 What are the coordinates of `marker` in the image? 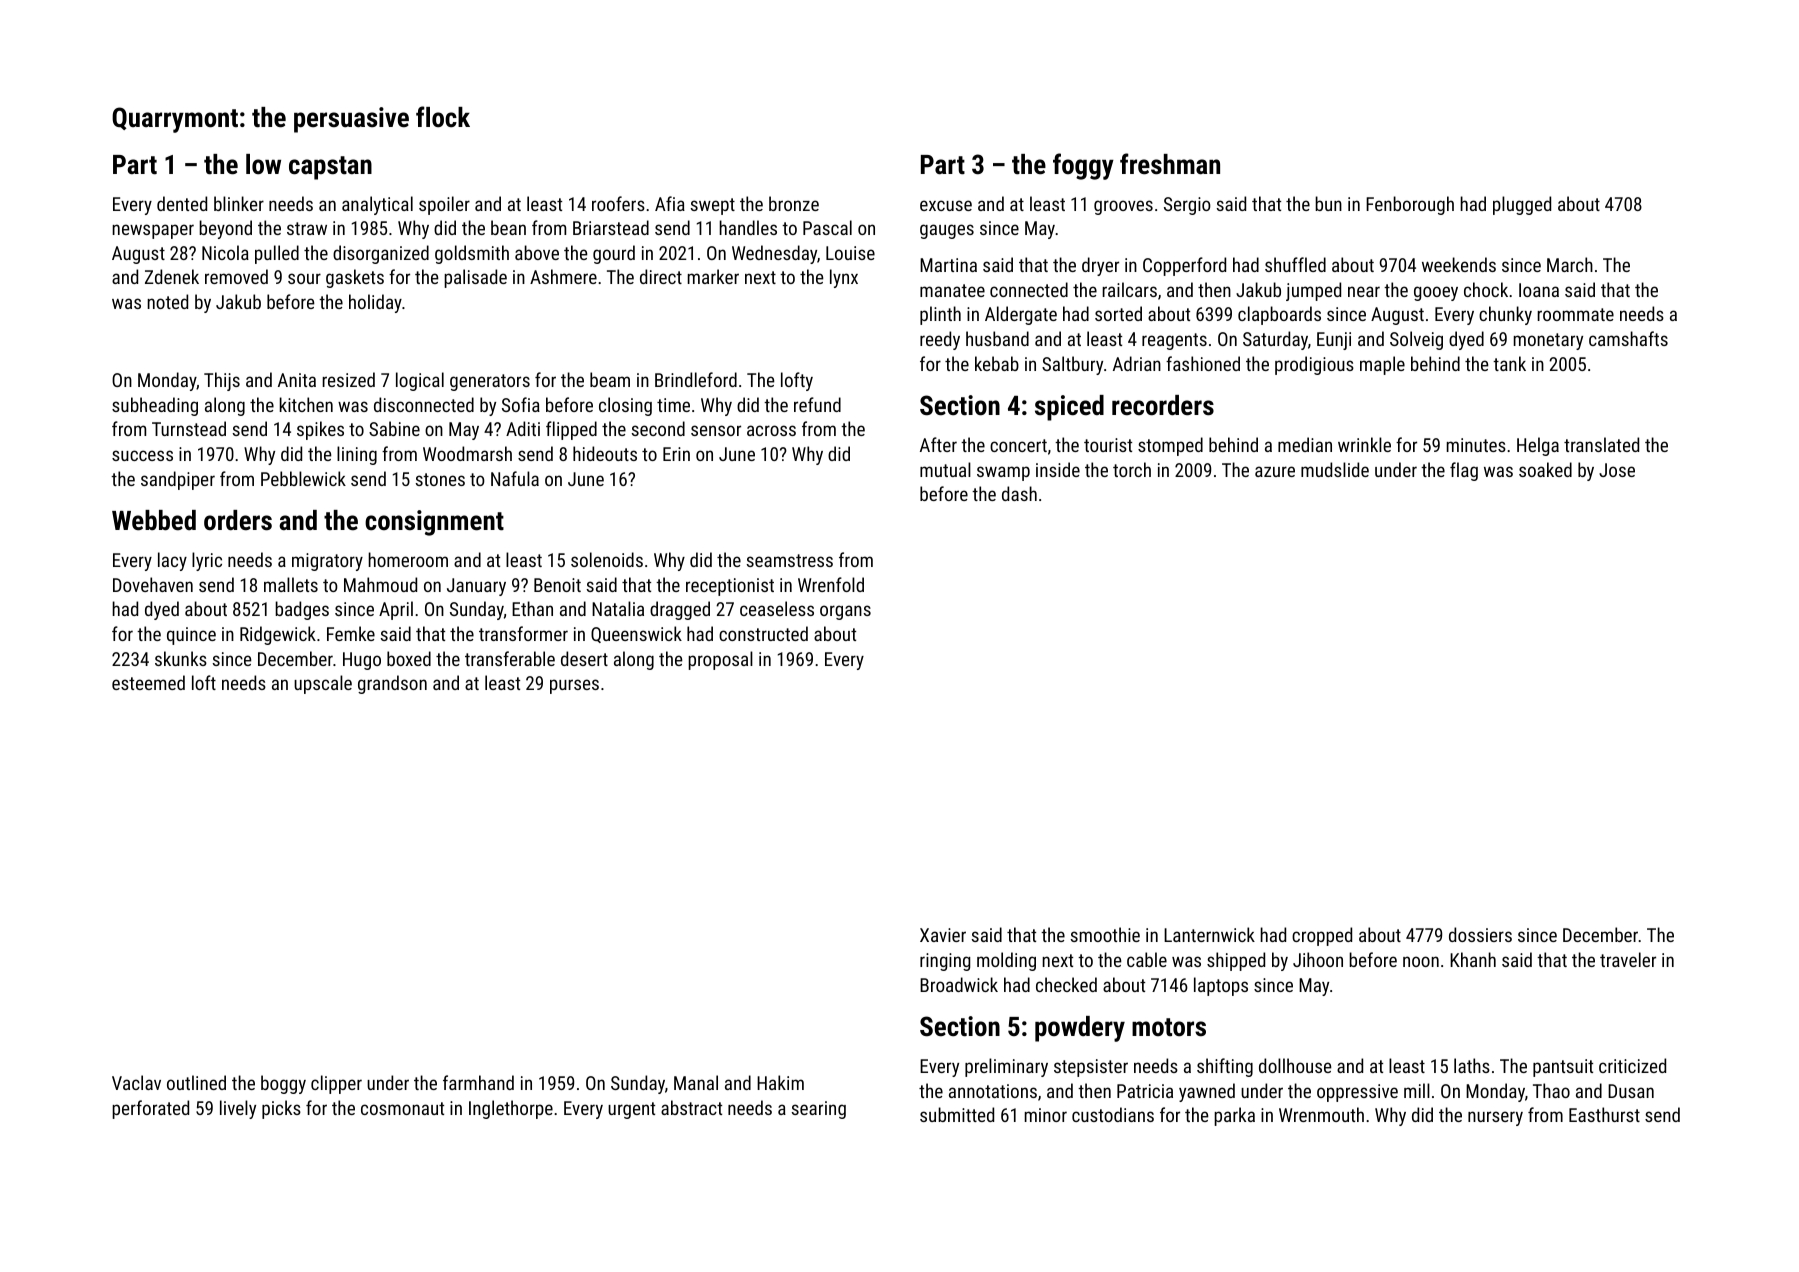 It's located at (713, 276).
